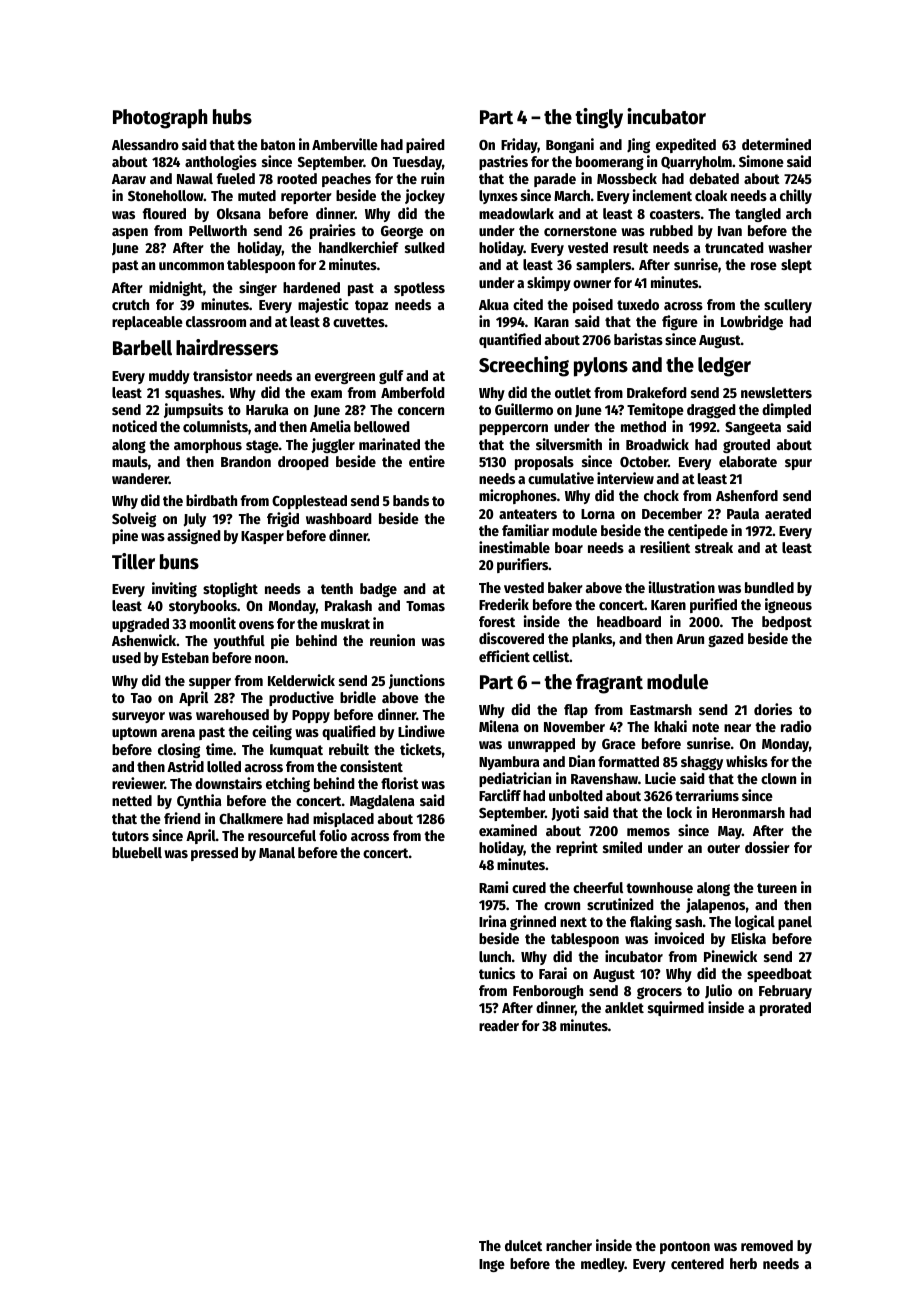 The height and width of the document is (1308, 924). I want to click on tureen, so click(777, 888).
